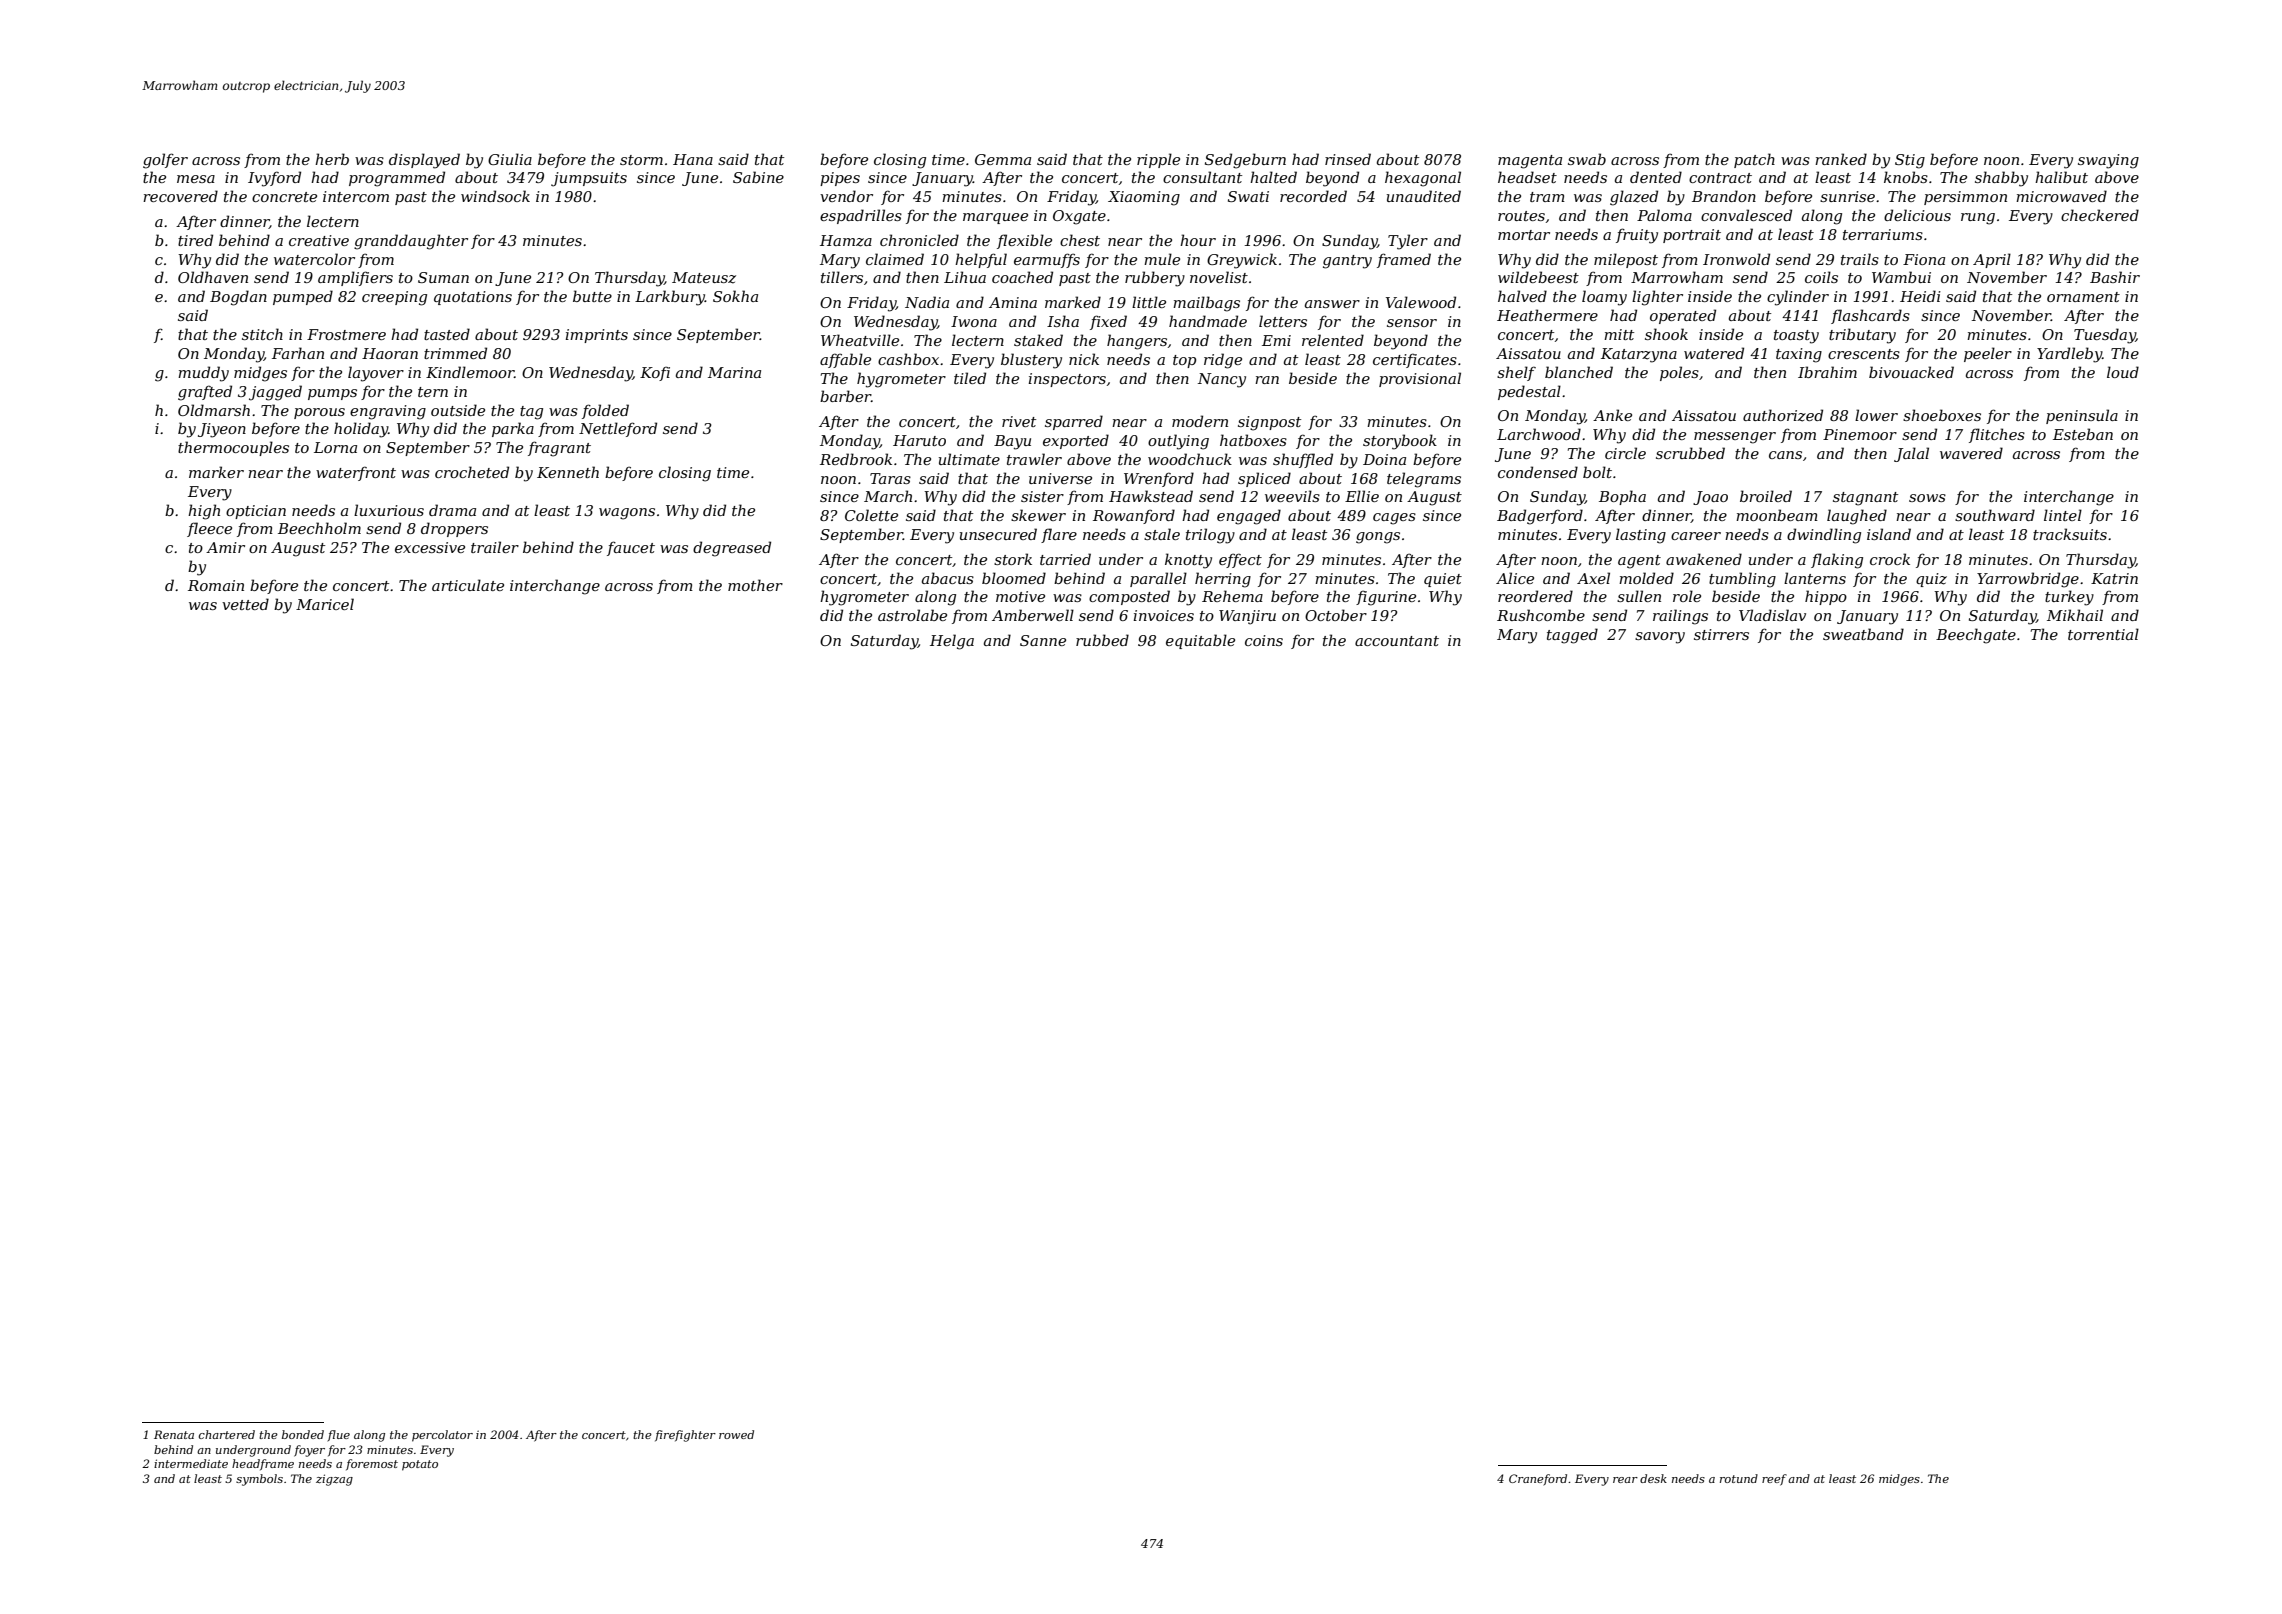  Describe the element at coordinates (470, 372) in the document. I see `Kindlemoor` at that location.
